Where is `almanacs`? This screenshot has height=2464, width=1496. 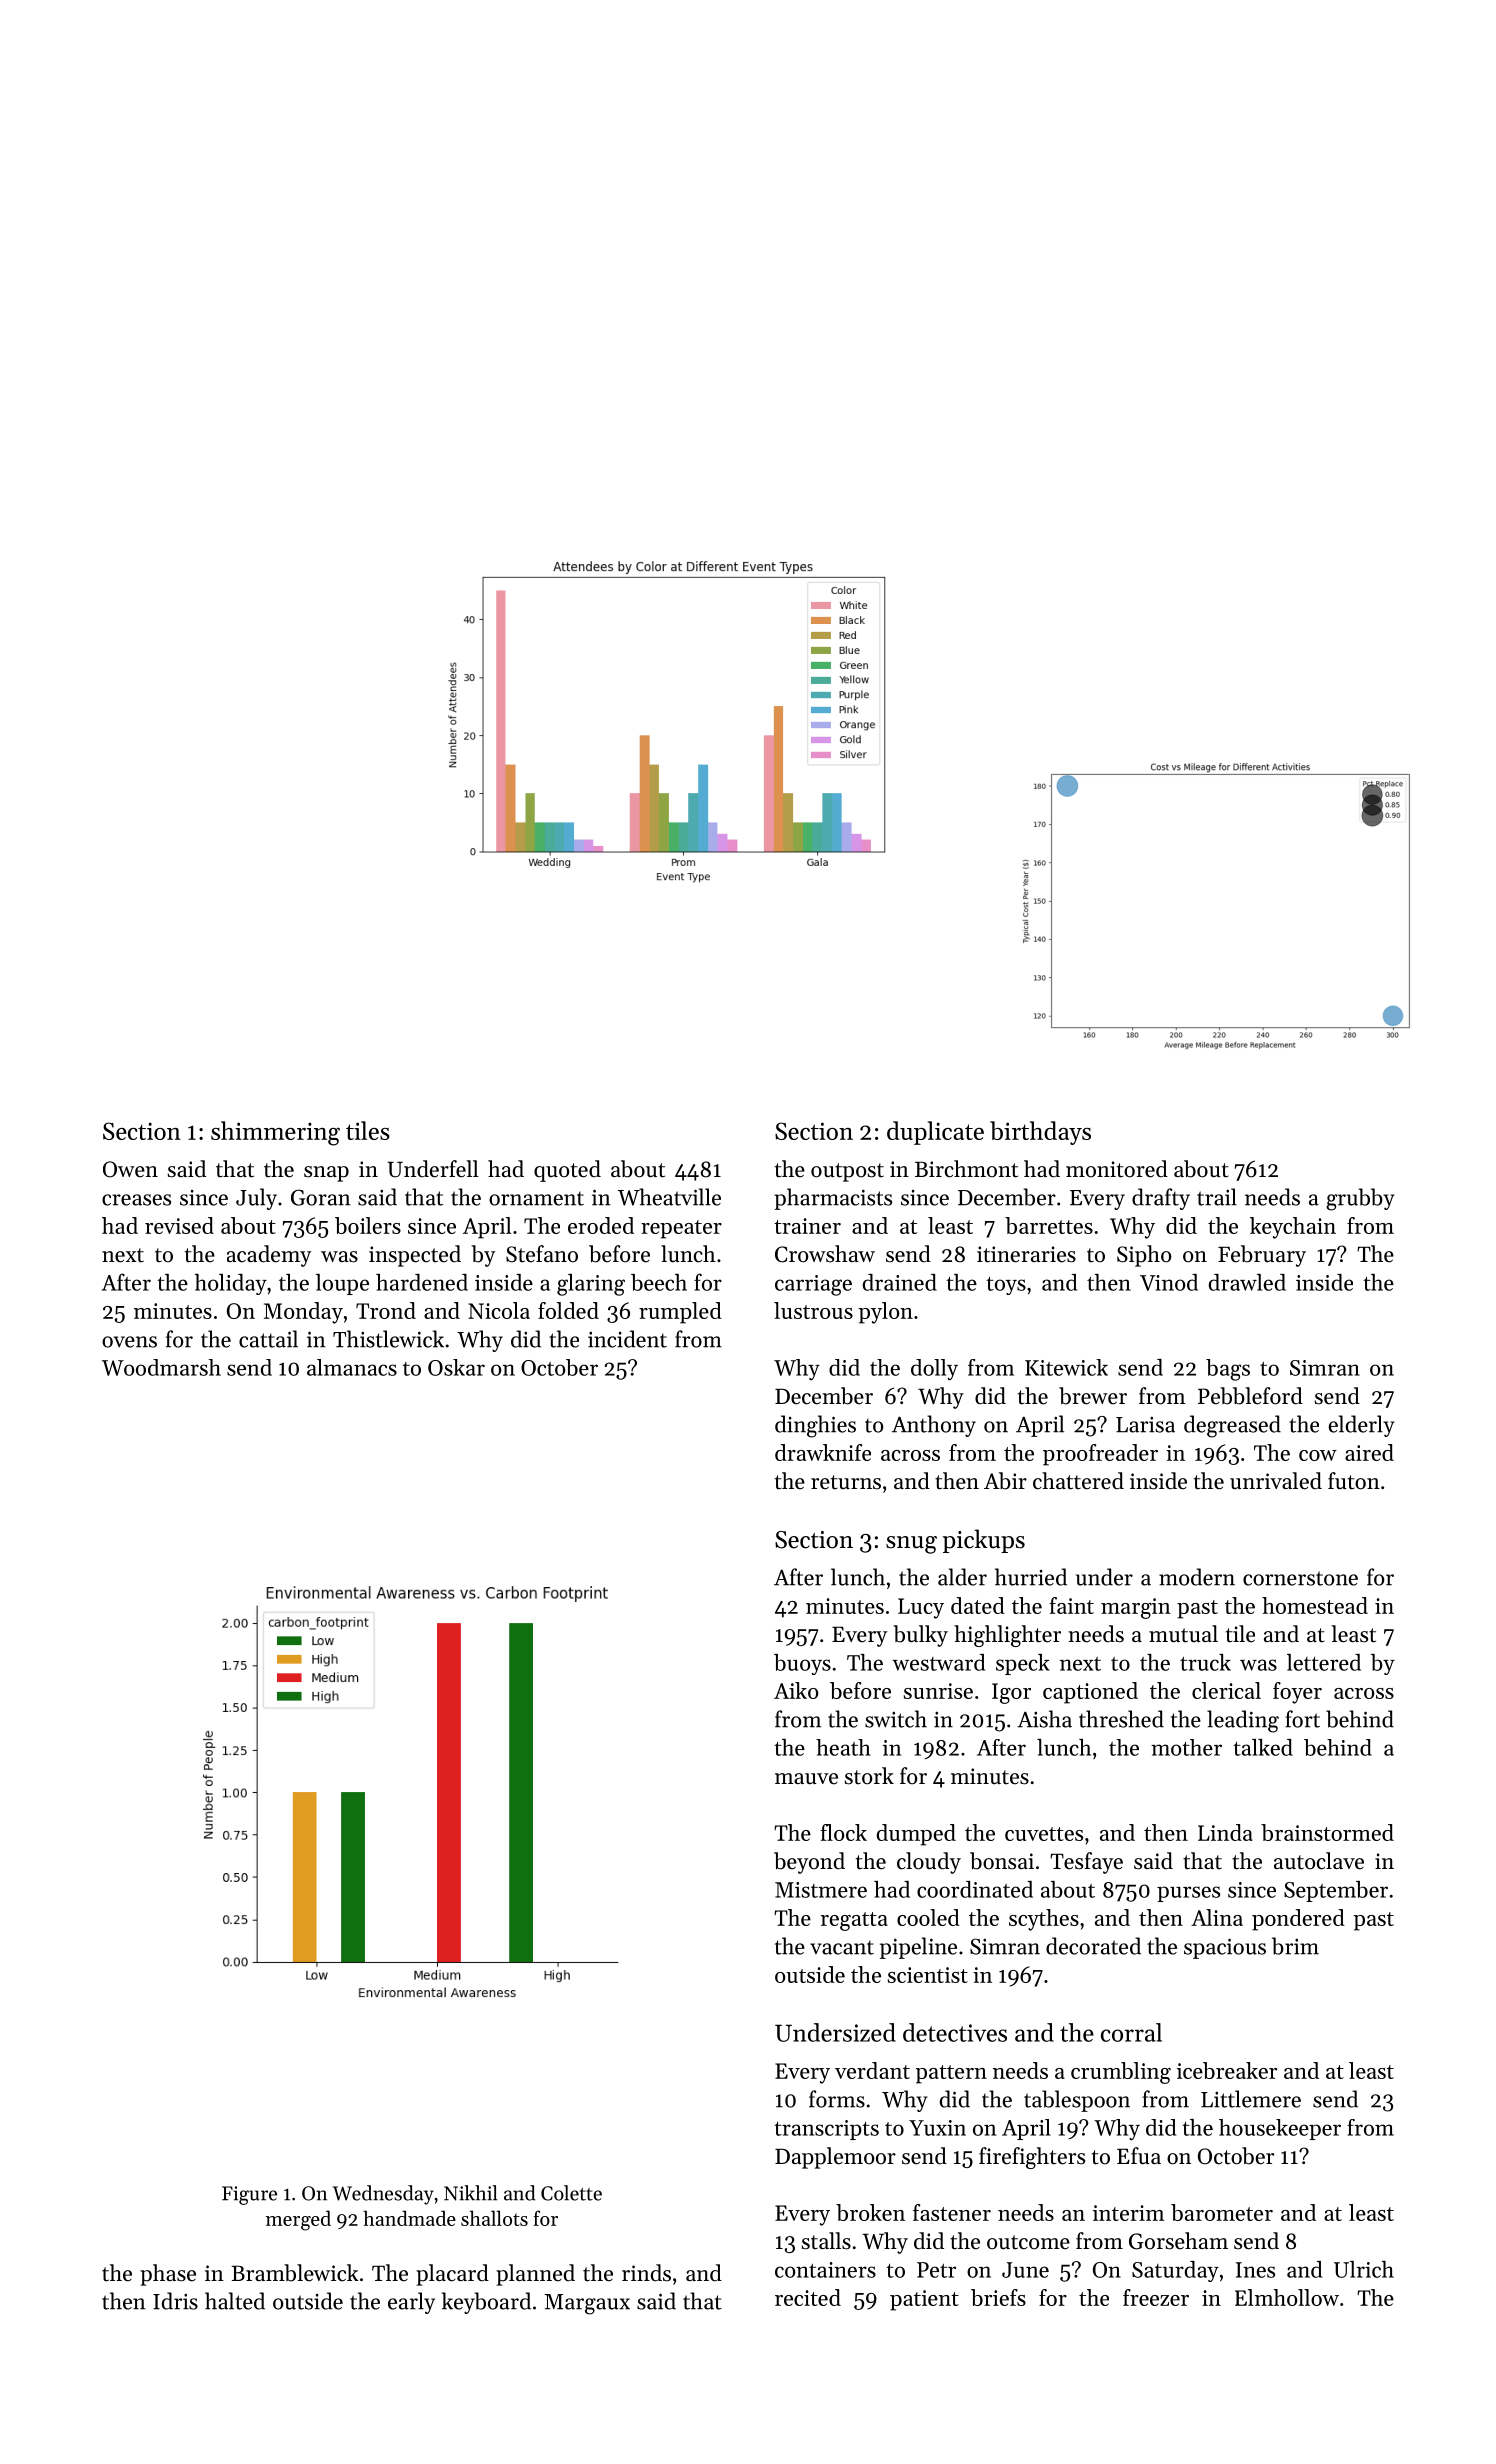
almanacs is located at coordinates (352, 1367).
